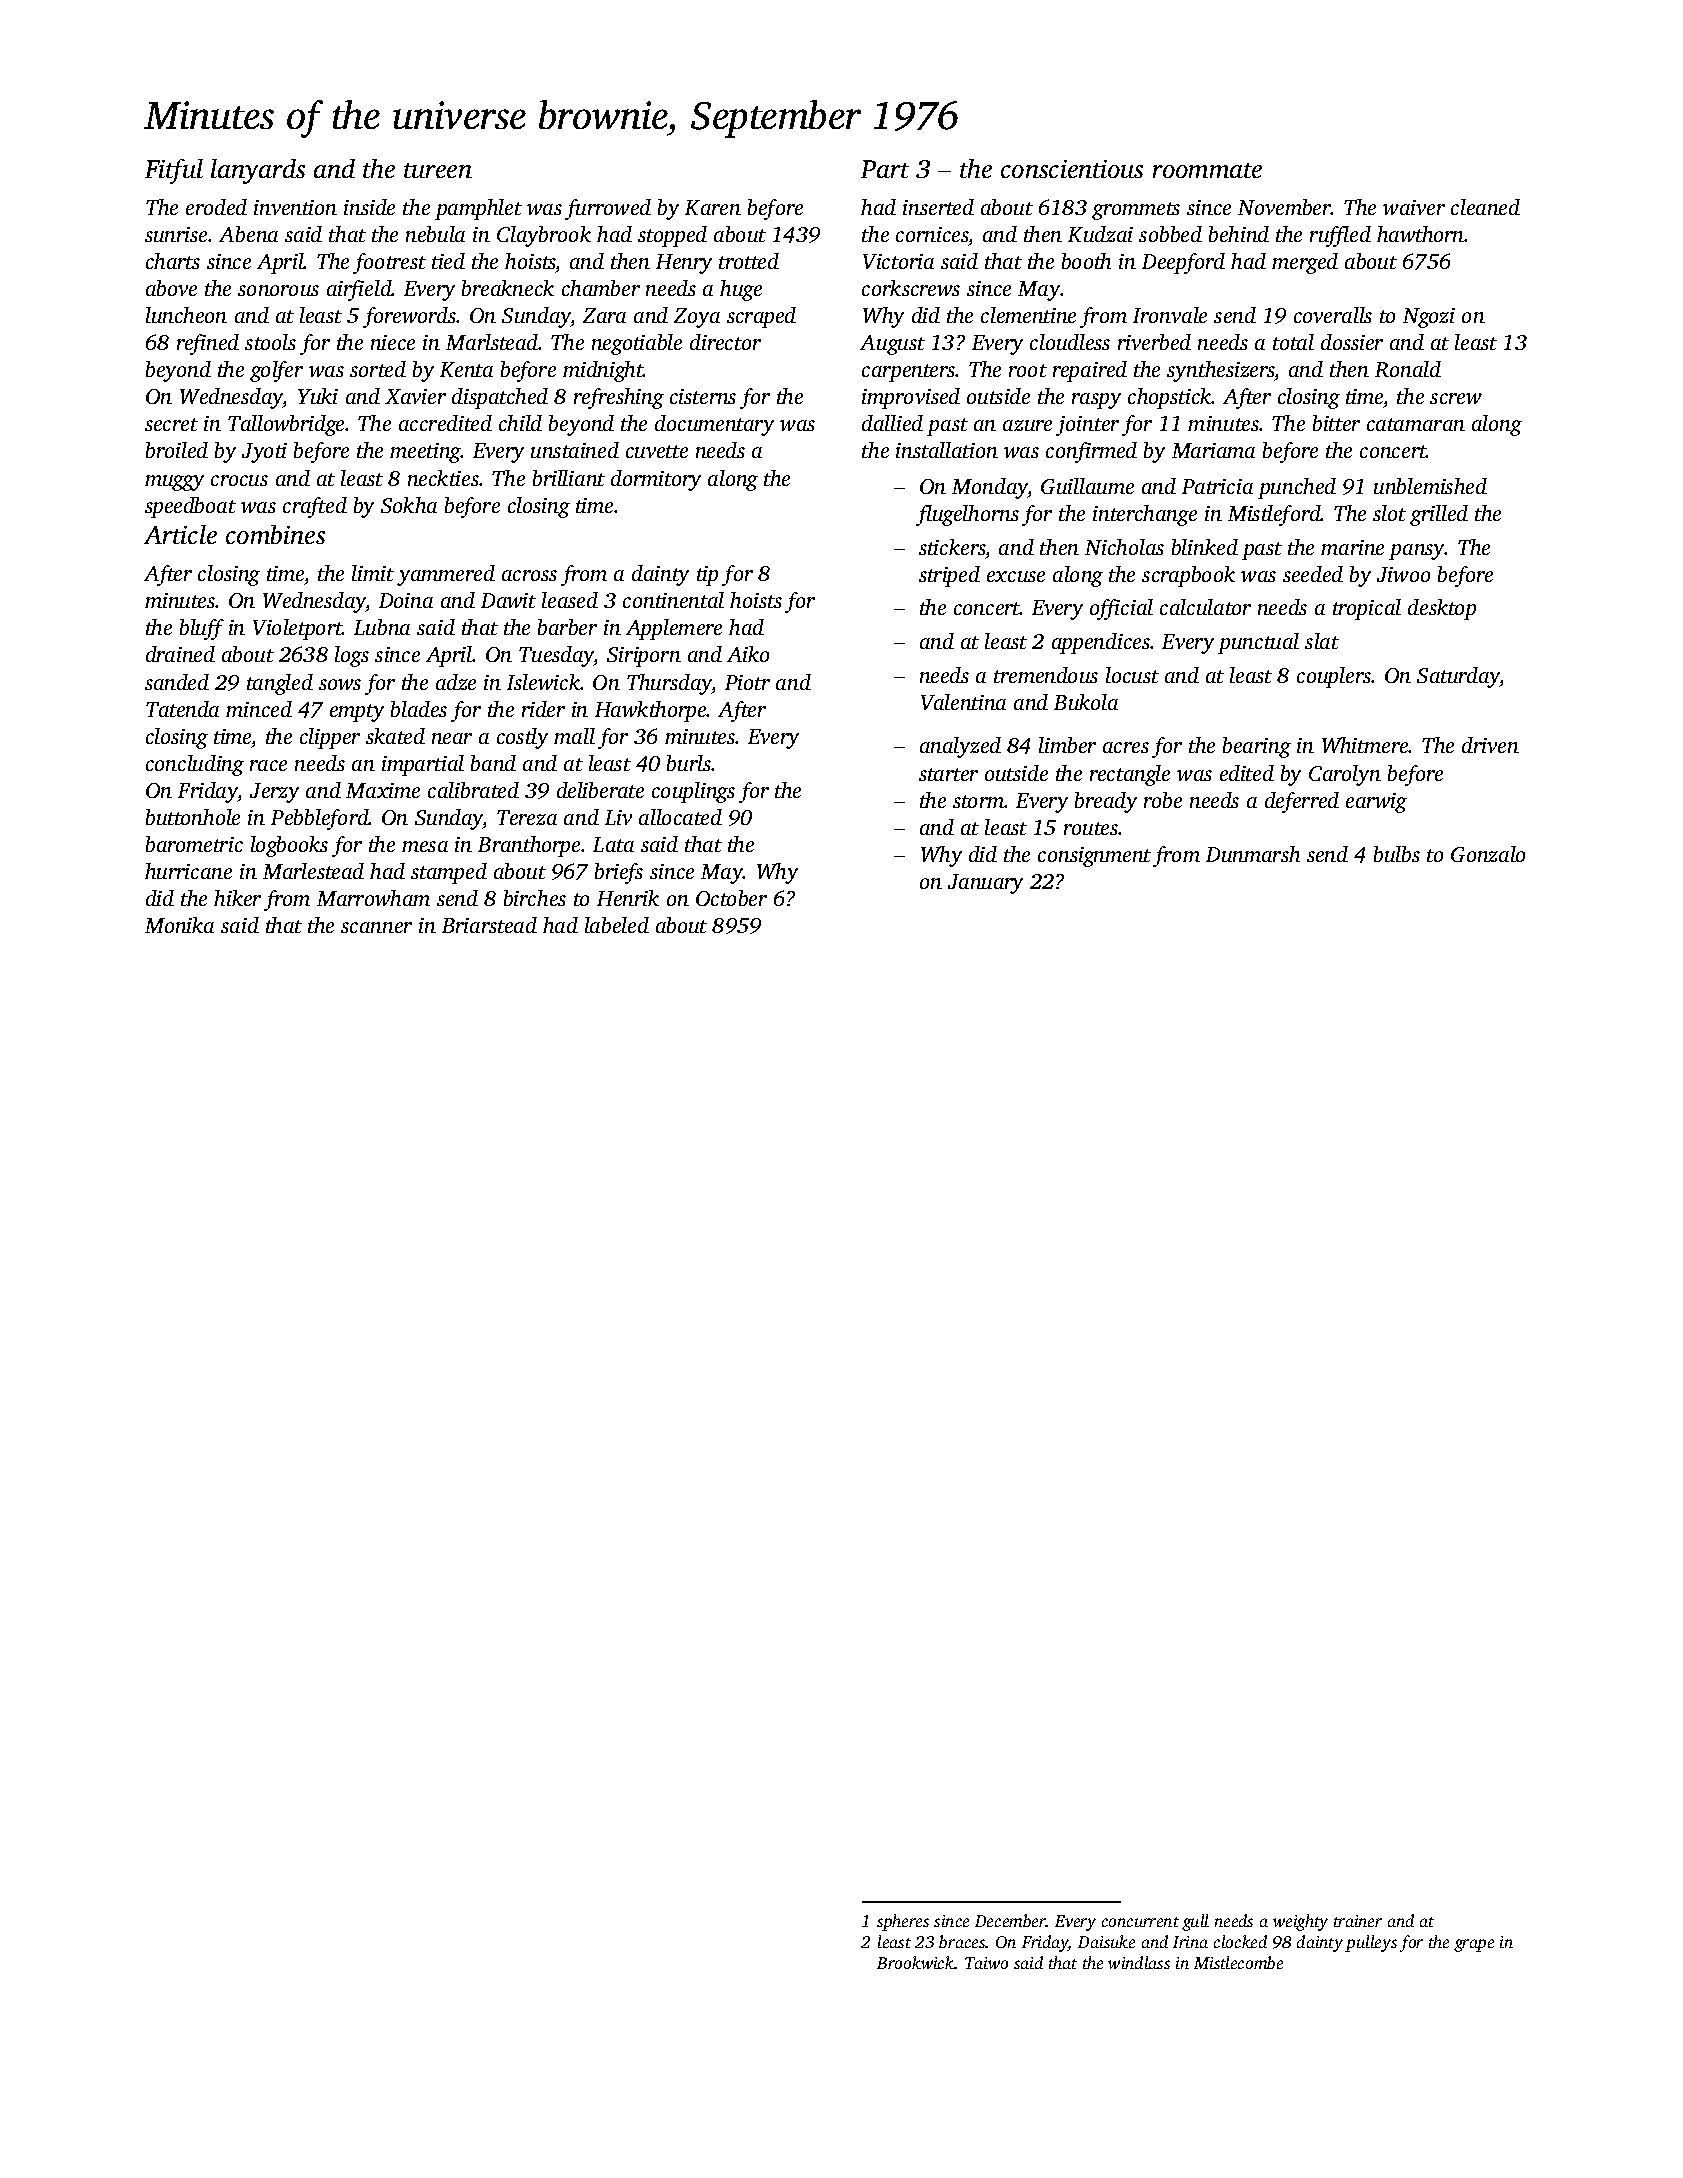 The image size is (1683, 2178). What do you see at coordinates (508, 600) in the screenshot?
I see `Dawit` at bounding box center [508, 600].
